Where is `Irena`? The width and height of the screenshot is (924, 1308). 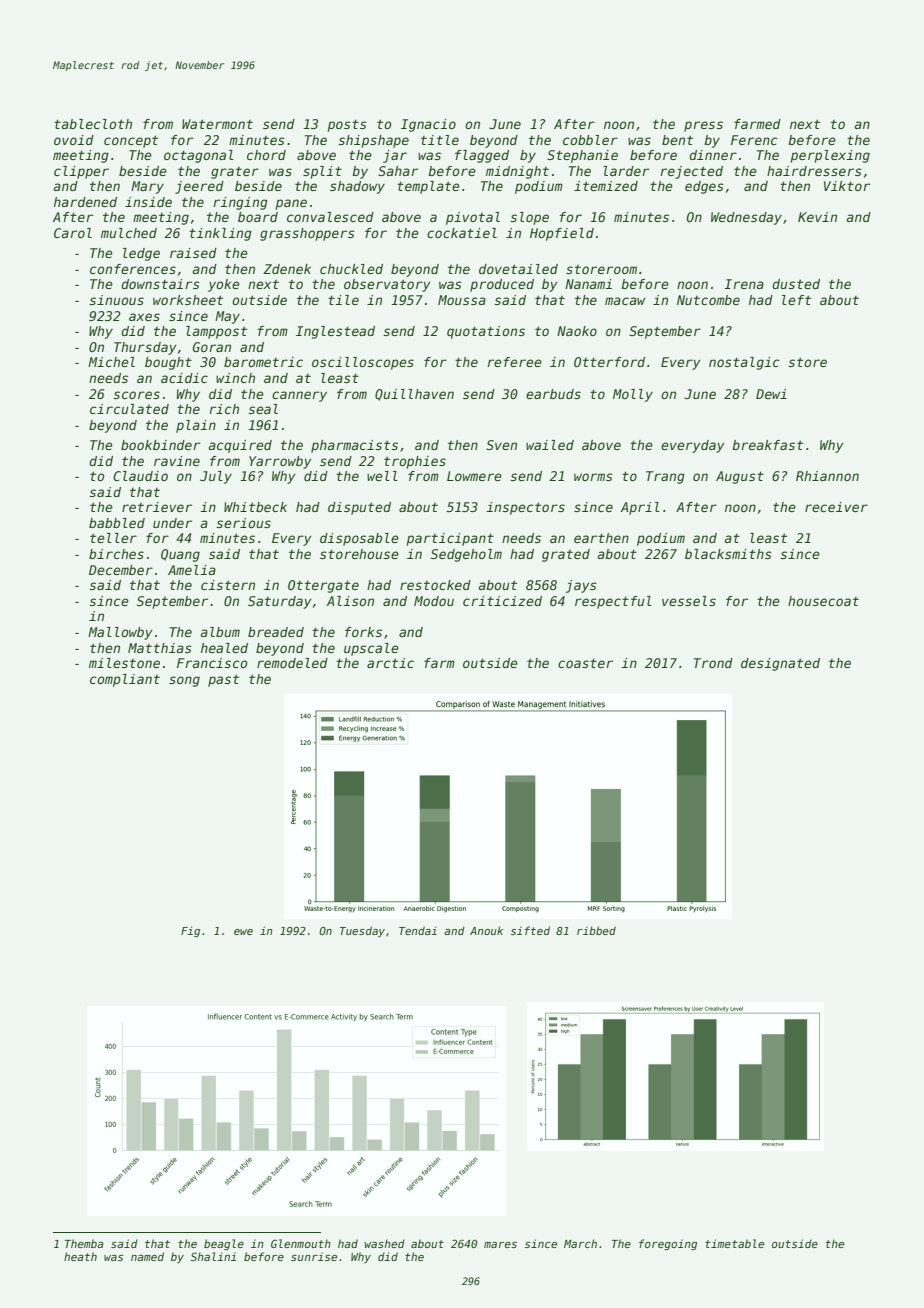 Irena is located at coordinates (744, 284).
